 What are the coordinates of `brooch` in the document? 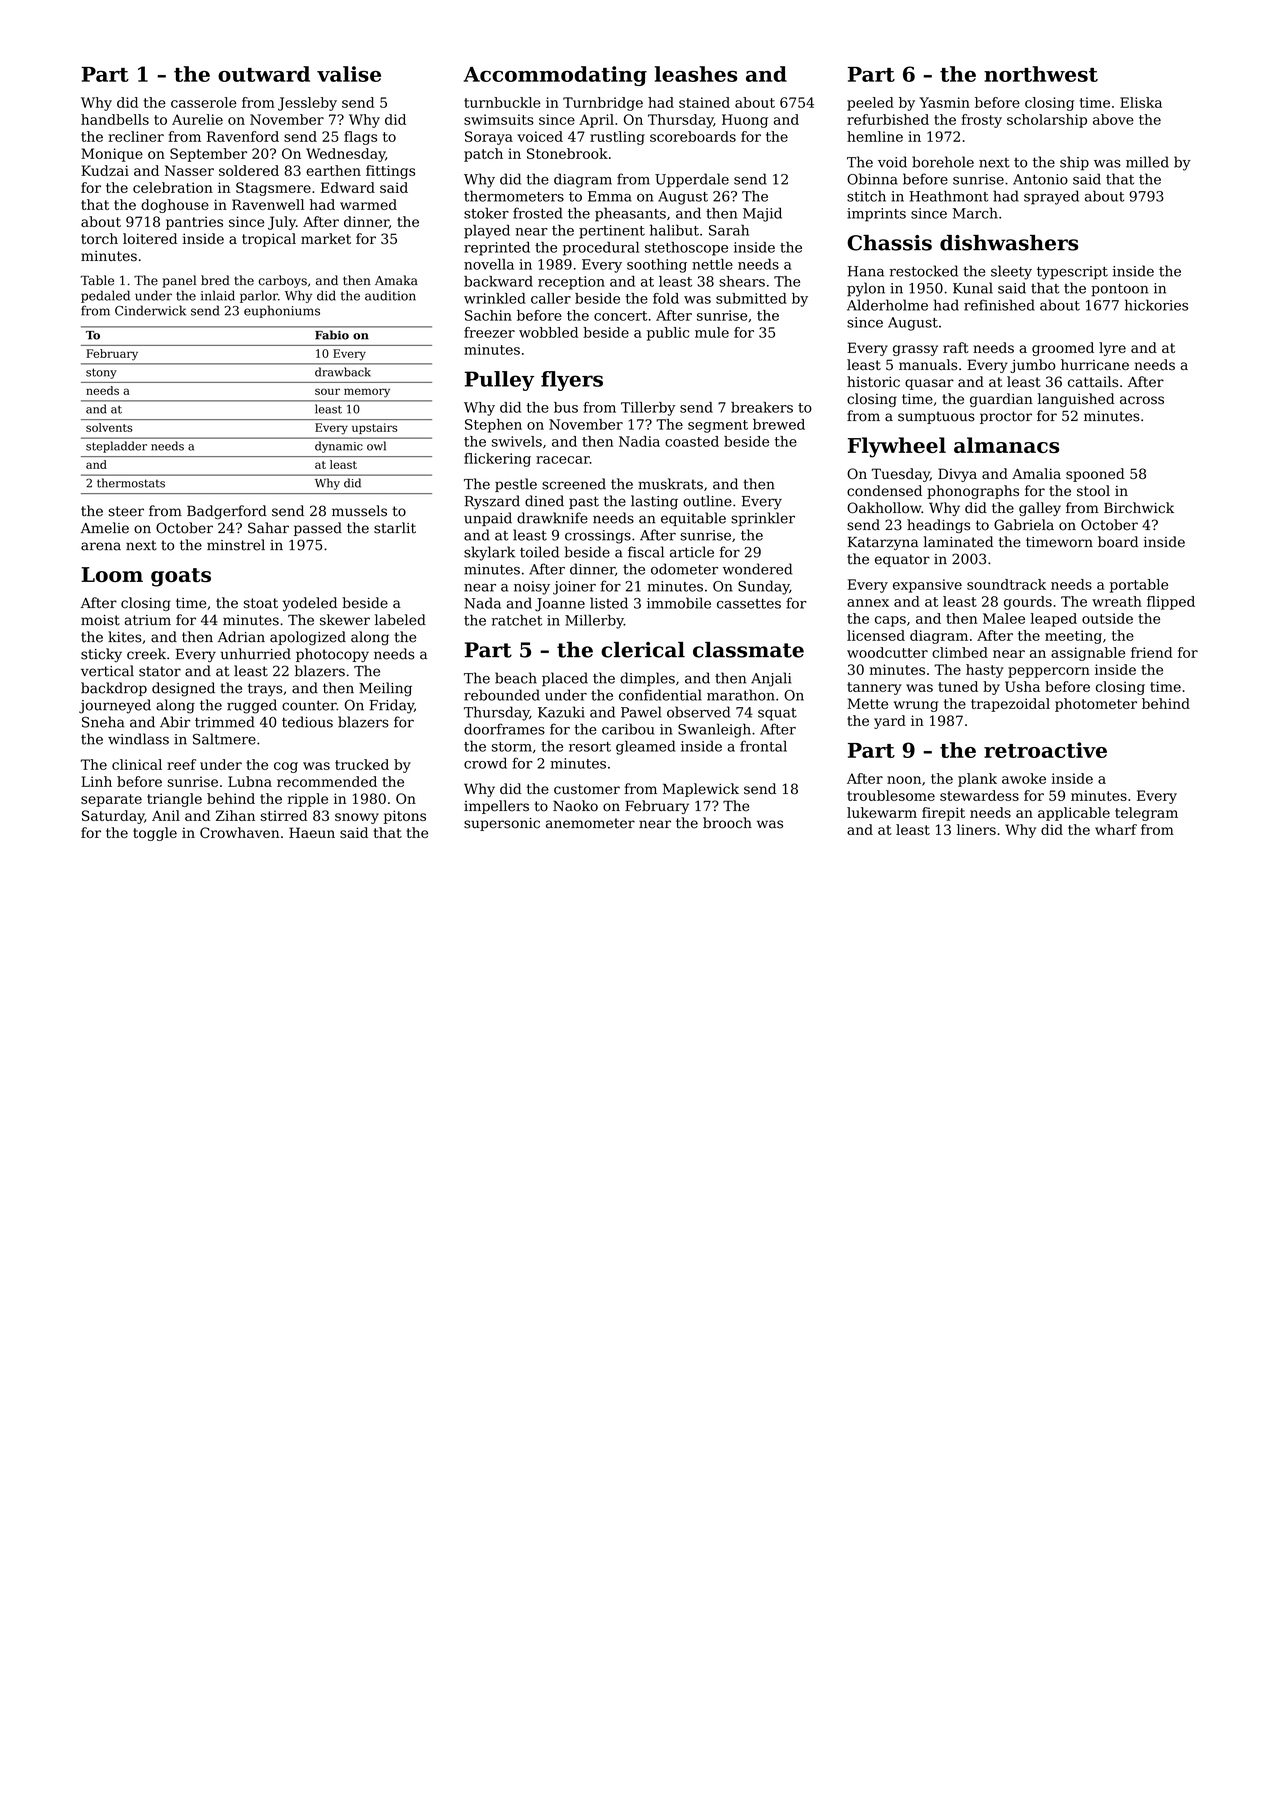 It's located at (727, 823).
